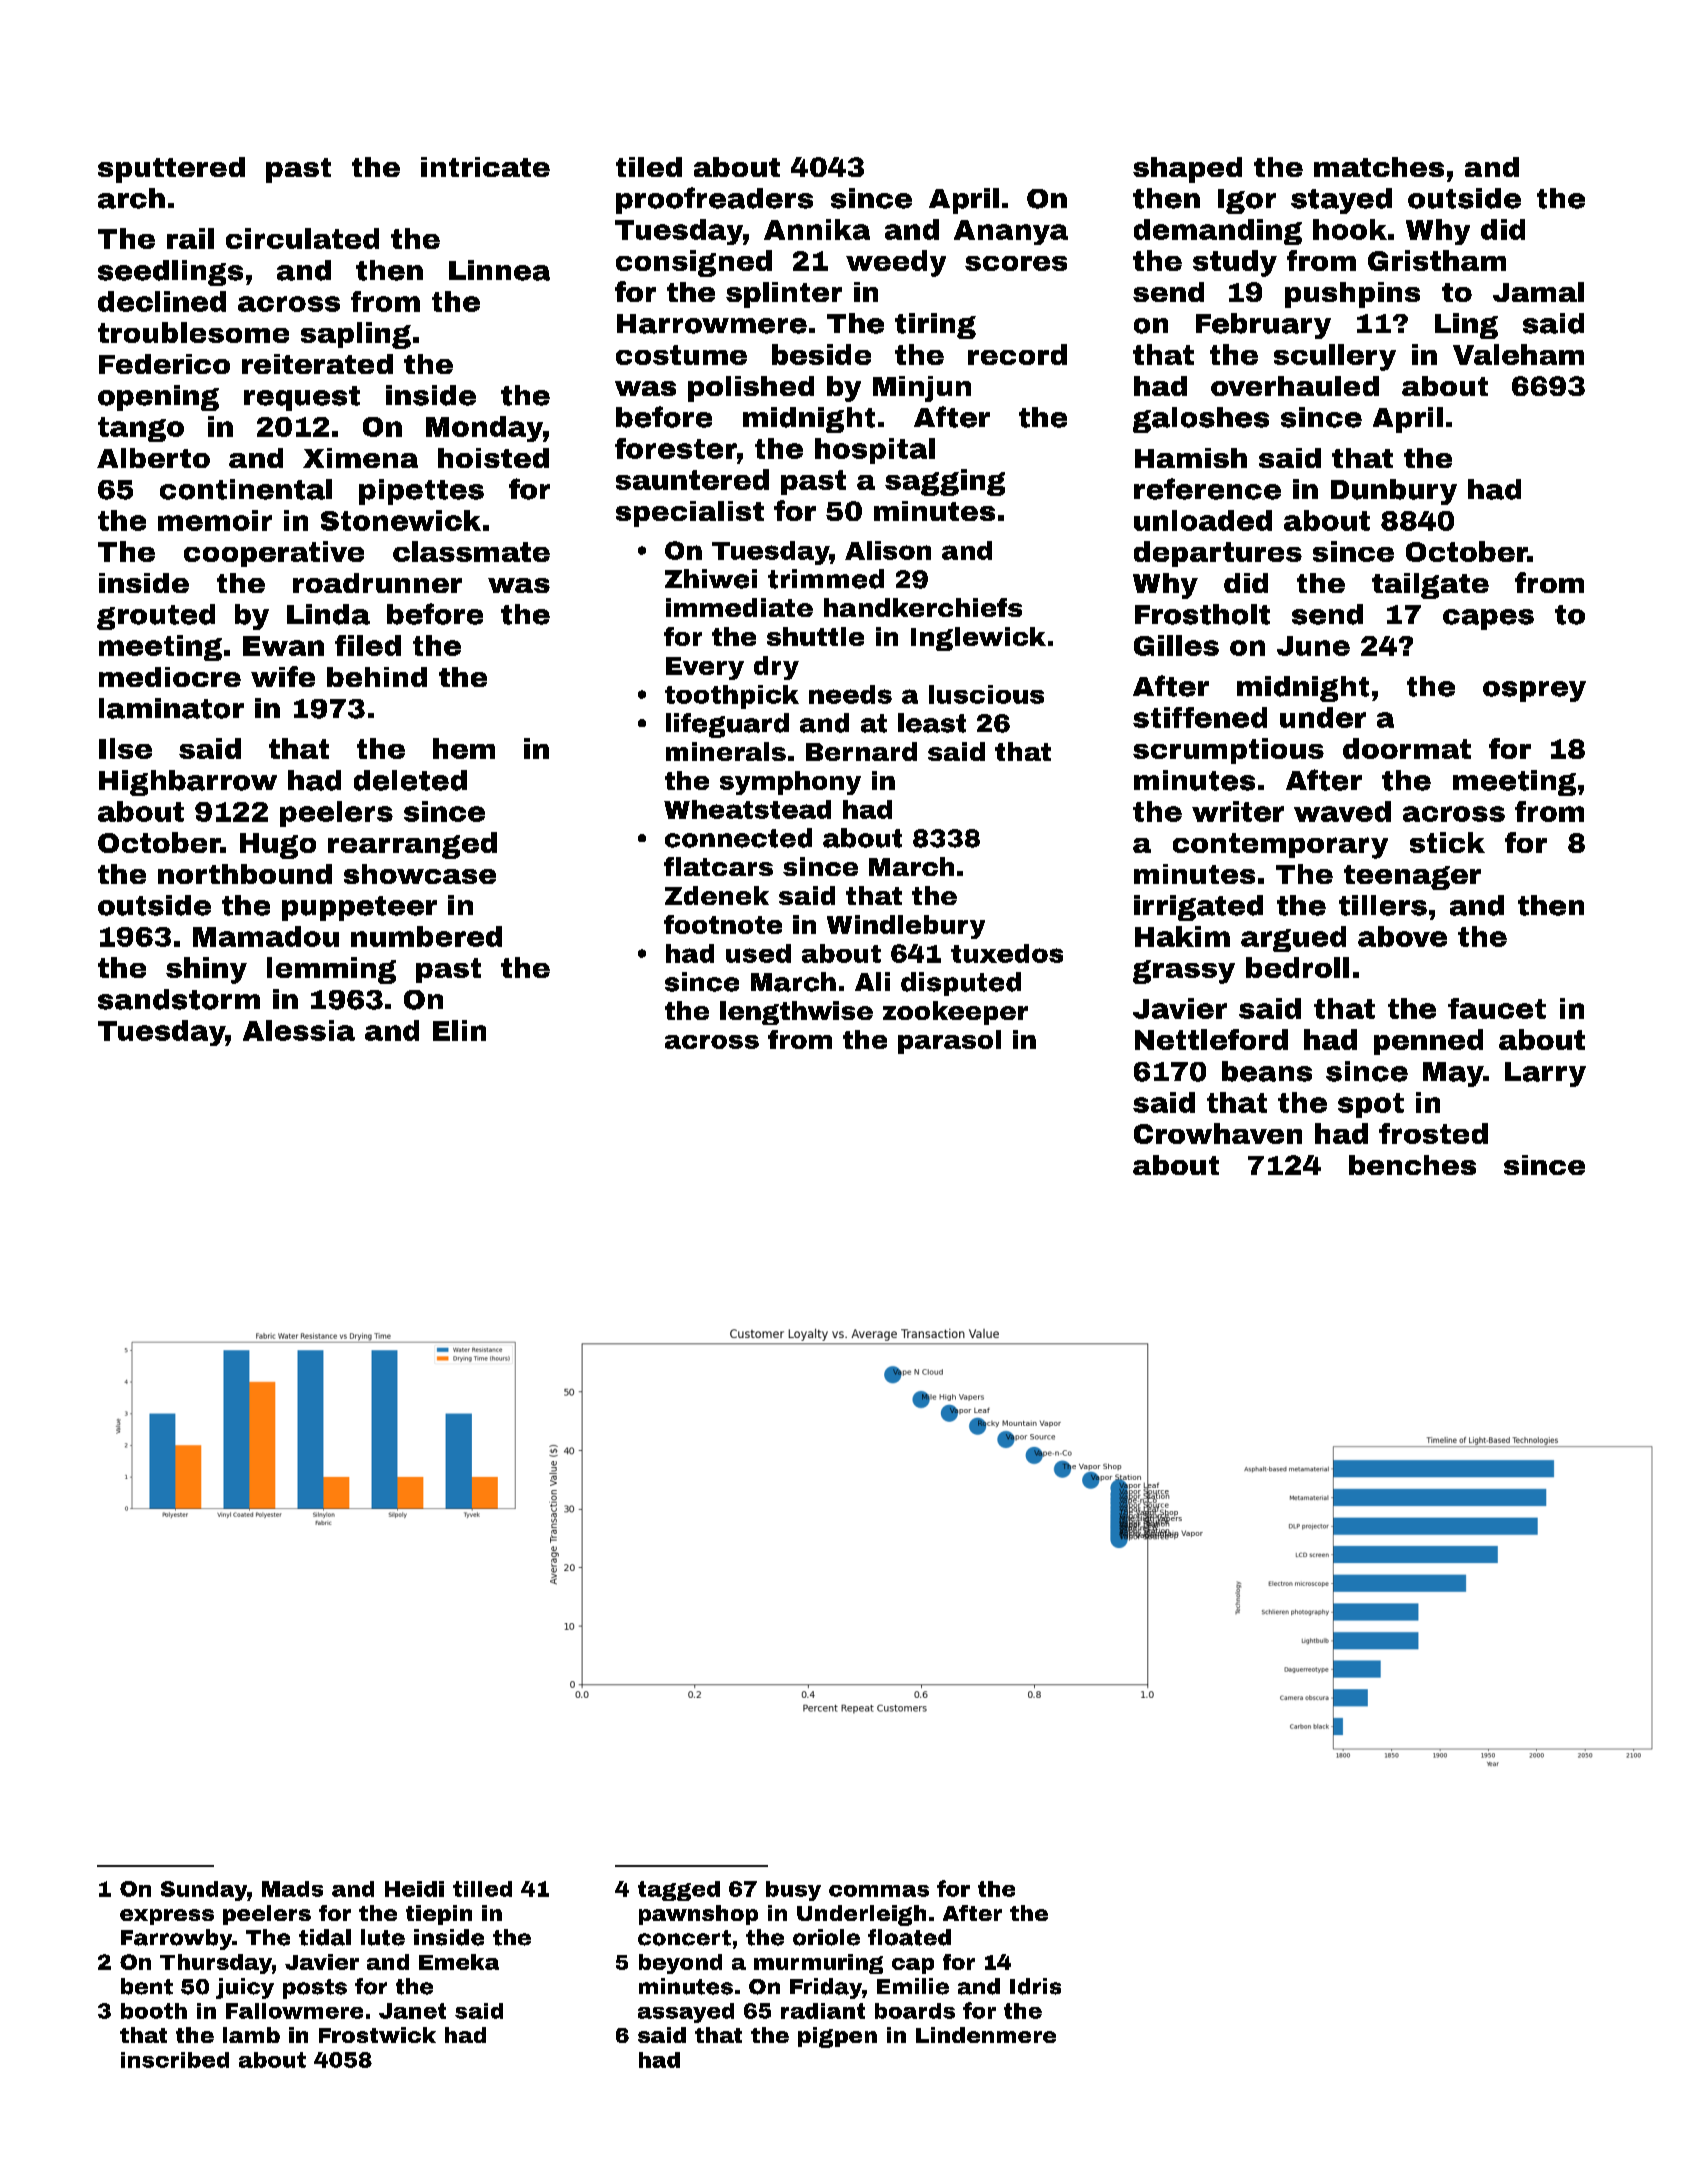 The width and height of the screenshot is (1683, 2178). What do you see at coordinates (714, 200) in the screenshot?
I see `proofreaders` at bounding box center [714, 200].
